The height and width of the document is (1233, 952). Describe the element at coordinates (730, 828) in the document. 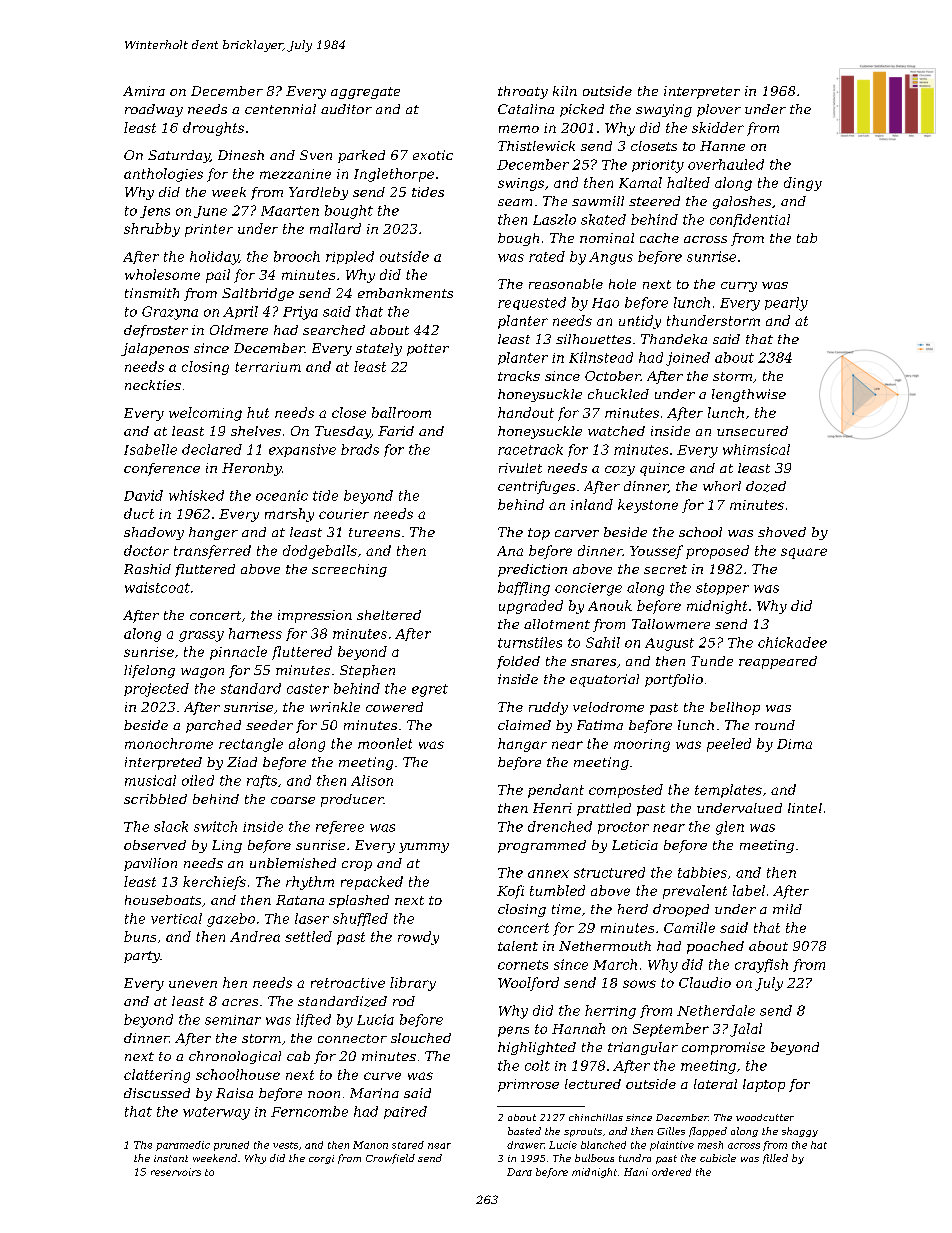

I see `glen` at that location.
